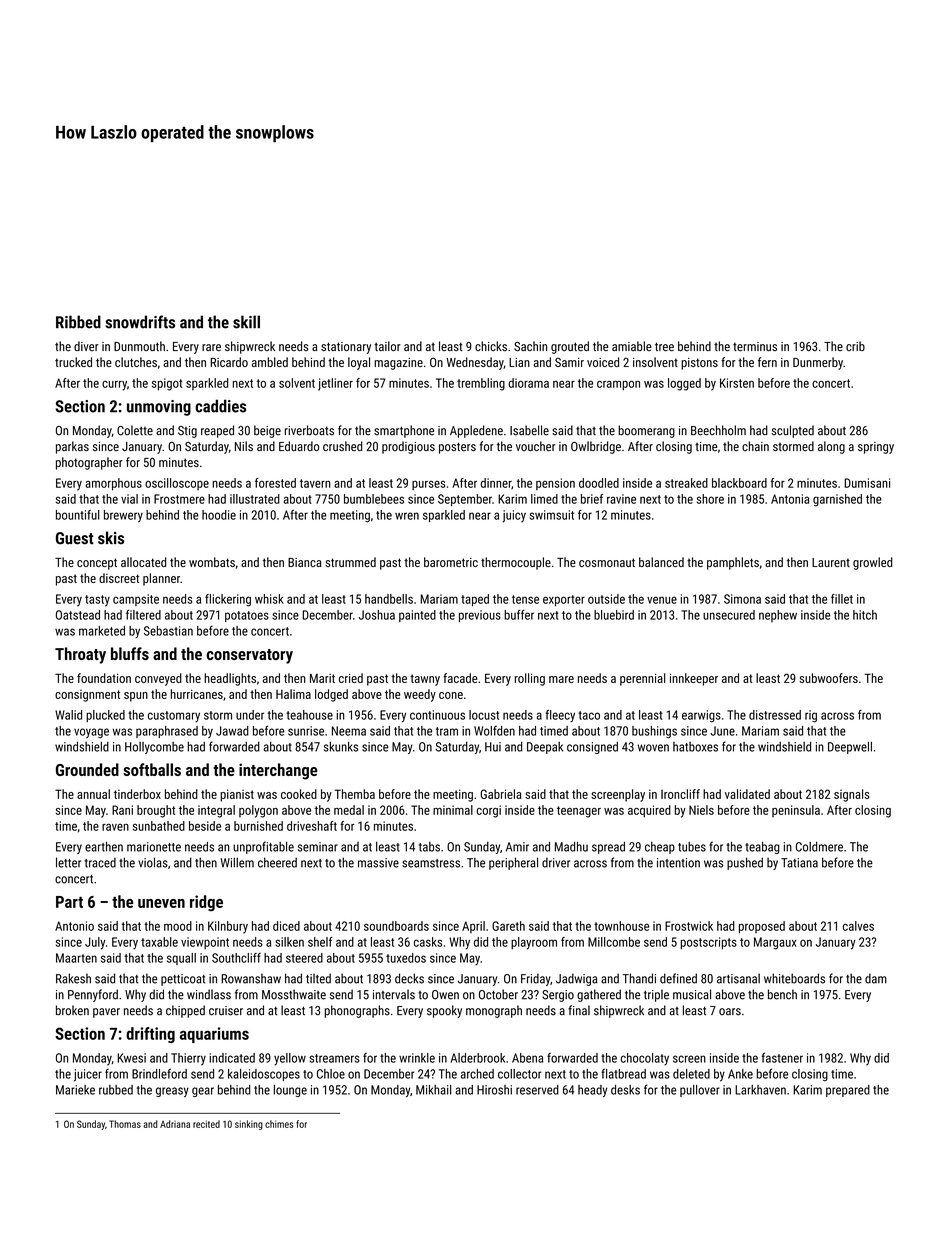 This screenshot has width=952, height=1233. What do you see at coordinates (811, 716) in the screenshot?
I see `rig` at bounding box center [811, 716].
